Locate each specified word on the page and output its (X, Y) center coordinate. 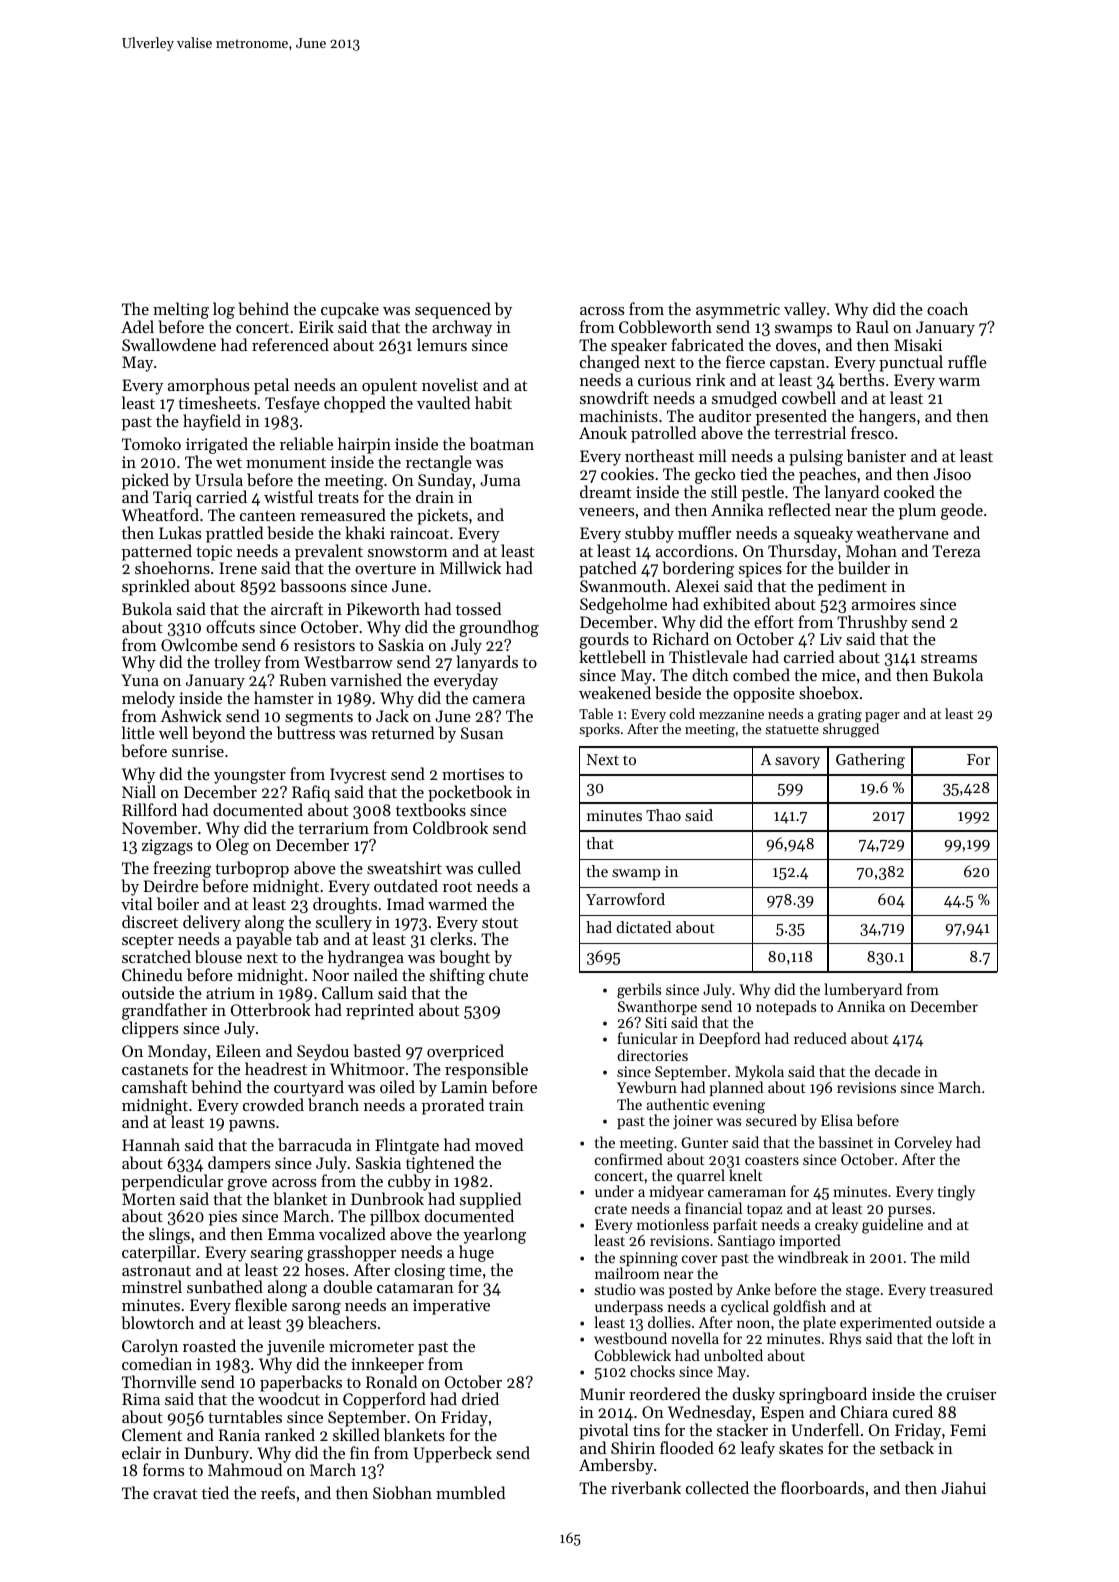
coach (947, 308)
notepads (786, 1007)
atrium (230, 993)
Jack (392, 715)
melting (181, 310)
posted (691, 1290)
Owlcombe (199, 644)
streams (949, 658)
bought (464, 958)
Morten (149, 1199)
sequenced (453, 310)
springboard (823, 1395)
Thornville (159, 1381)
